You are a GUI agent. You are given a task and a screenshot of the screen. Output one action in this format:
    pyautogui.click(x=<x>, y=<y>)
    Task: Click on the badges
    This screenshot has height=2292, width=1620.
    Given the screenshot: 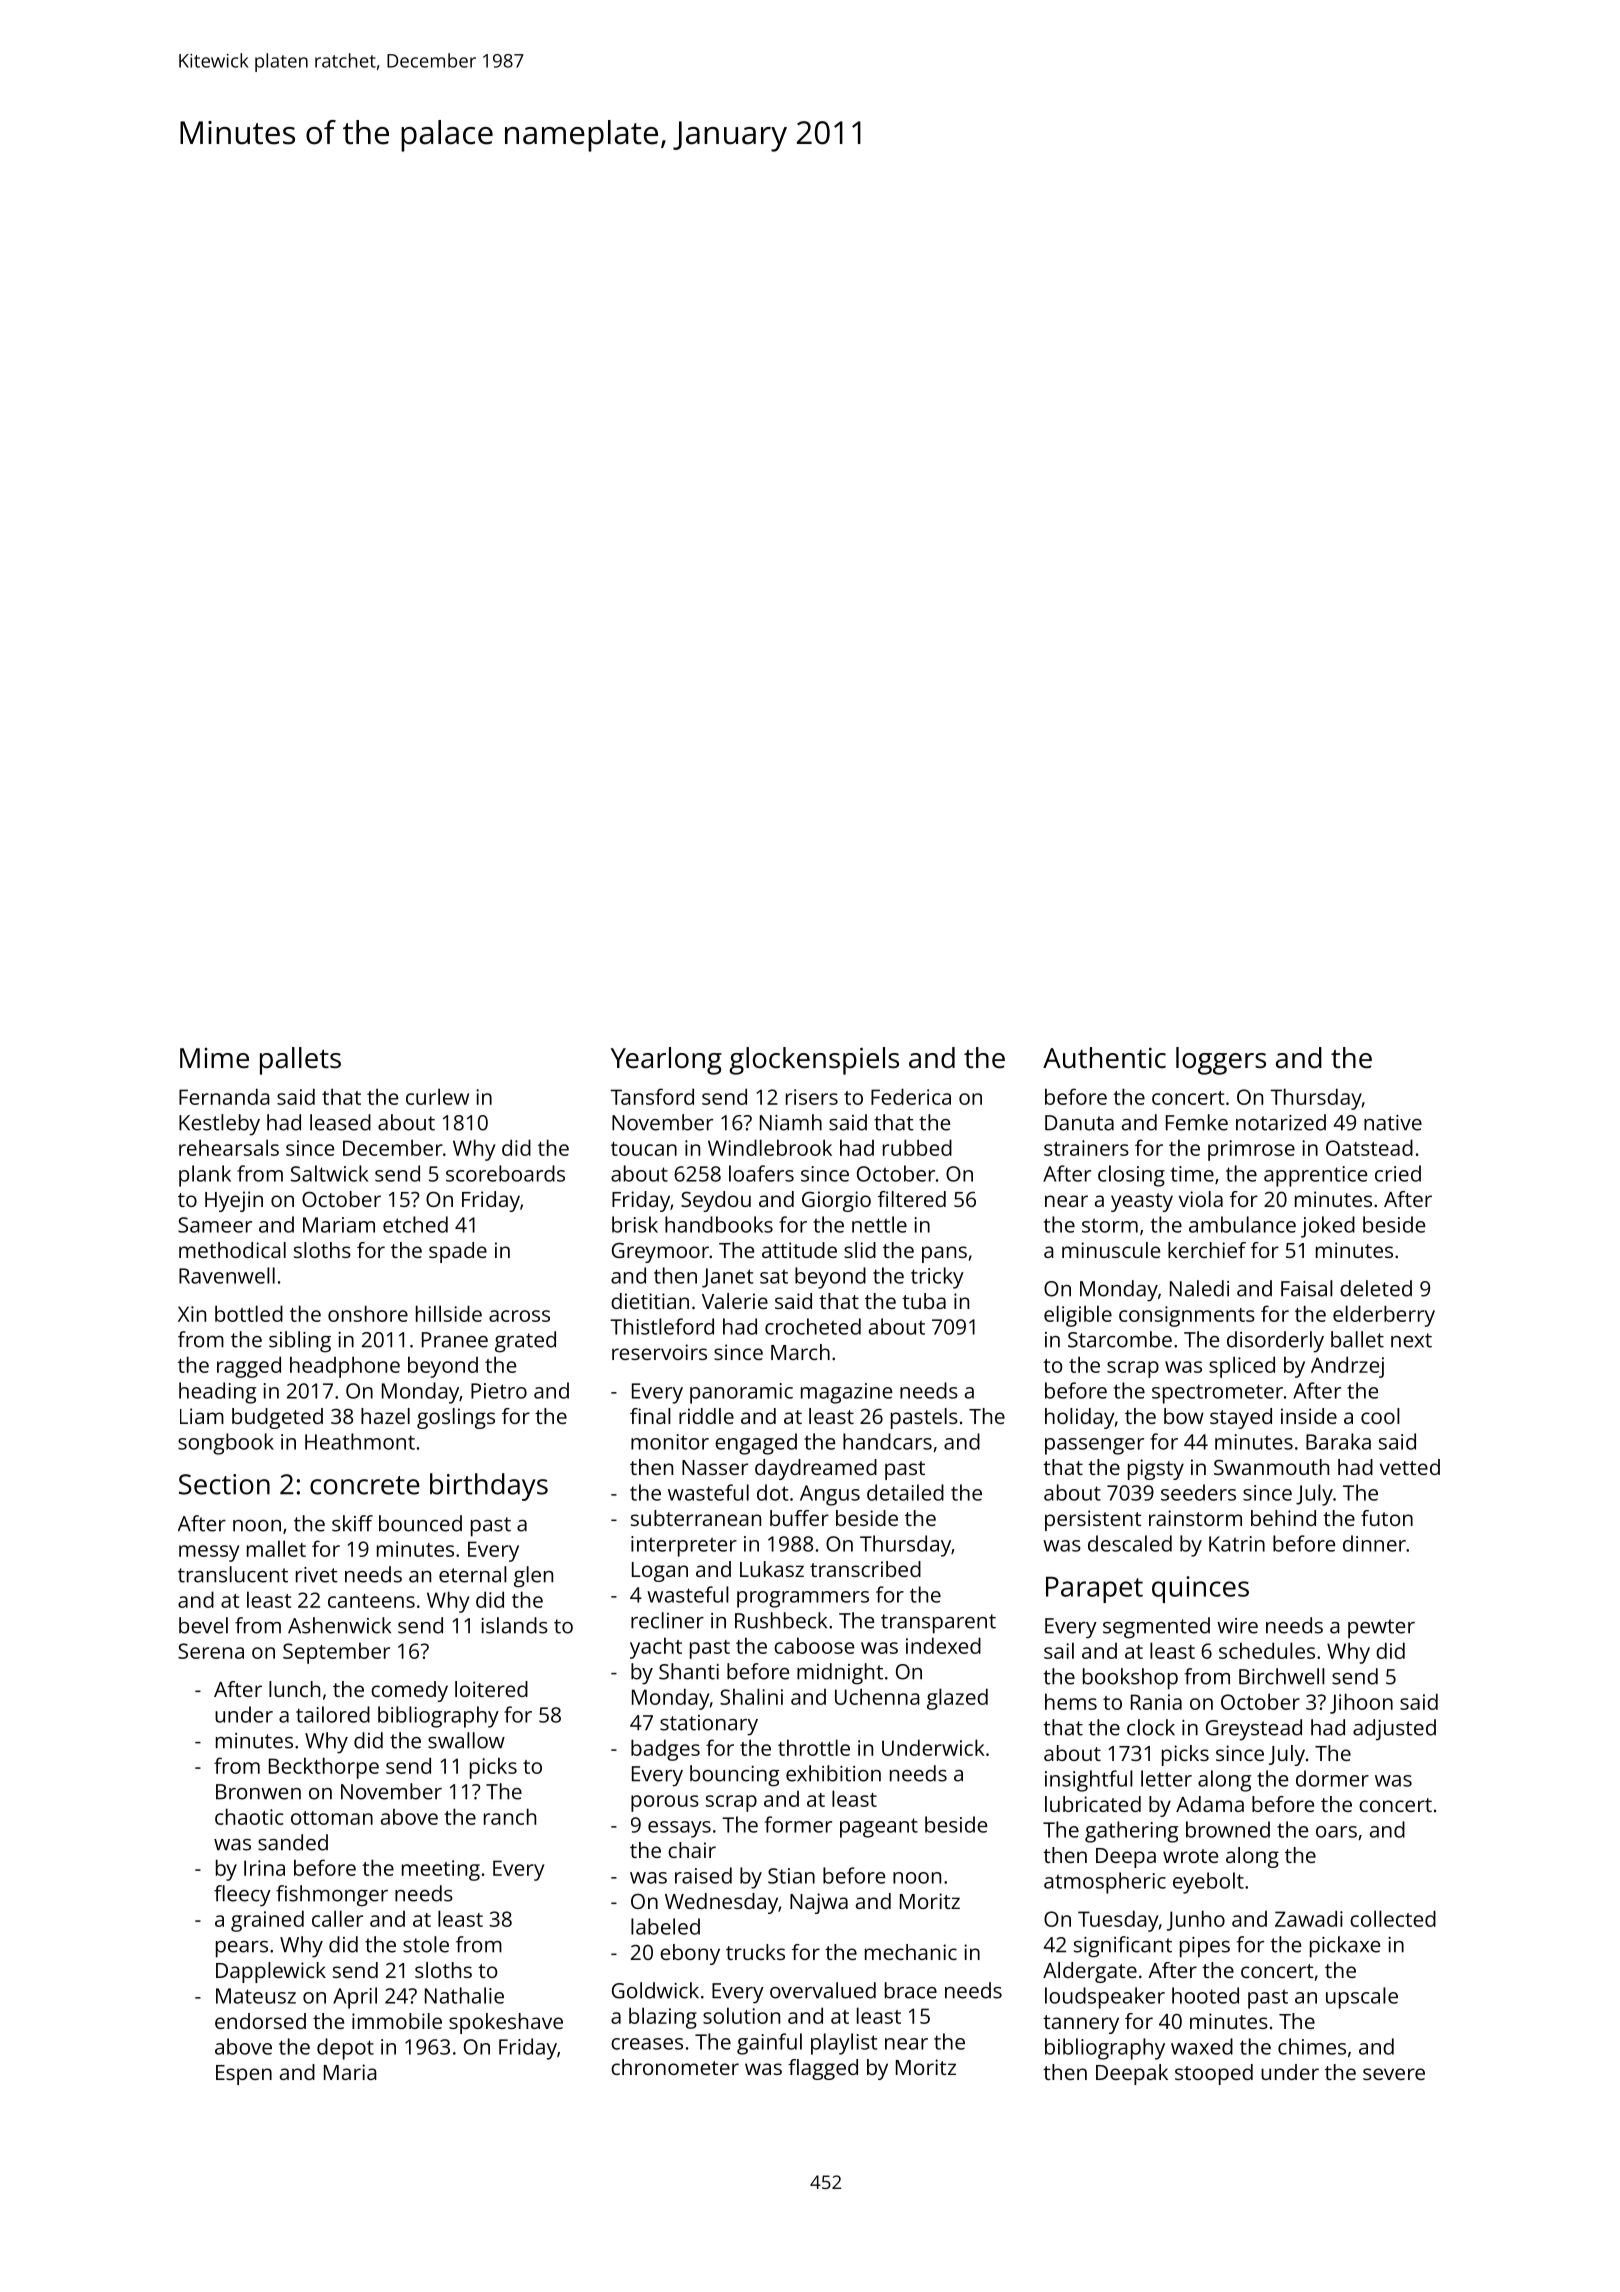 What is the action you would take?
    pyautogui.click(x=665, y=1750)
